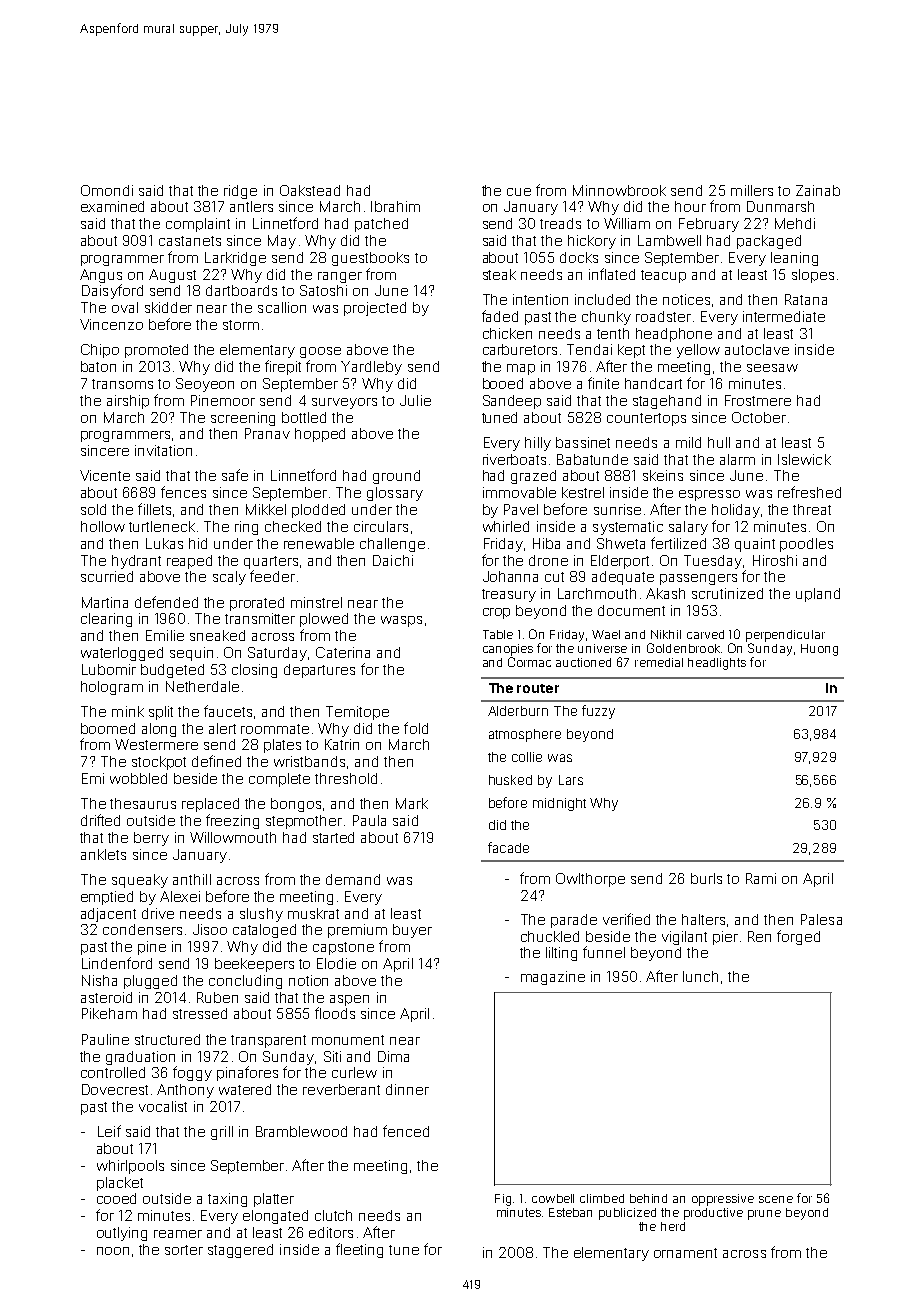 This document has width=924, height=1308. Describe the element at coordinates (310, 190) in the document. I see `Oakstead` at that location.
